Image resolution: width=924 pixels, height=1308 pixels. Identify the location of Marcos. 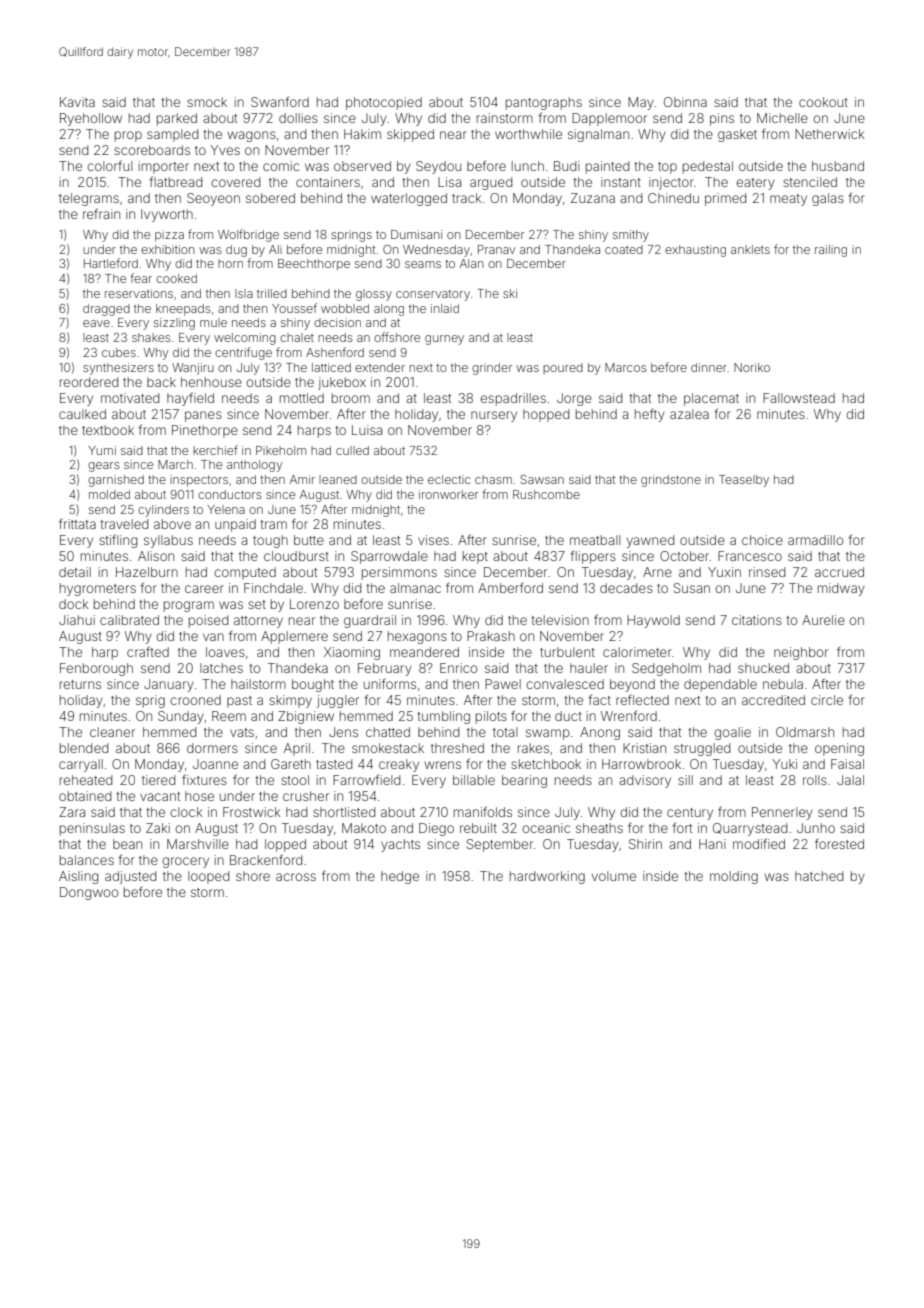
(625, 367).
